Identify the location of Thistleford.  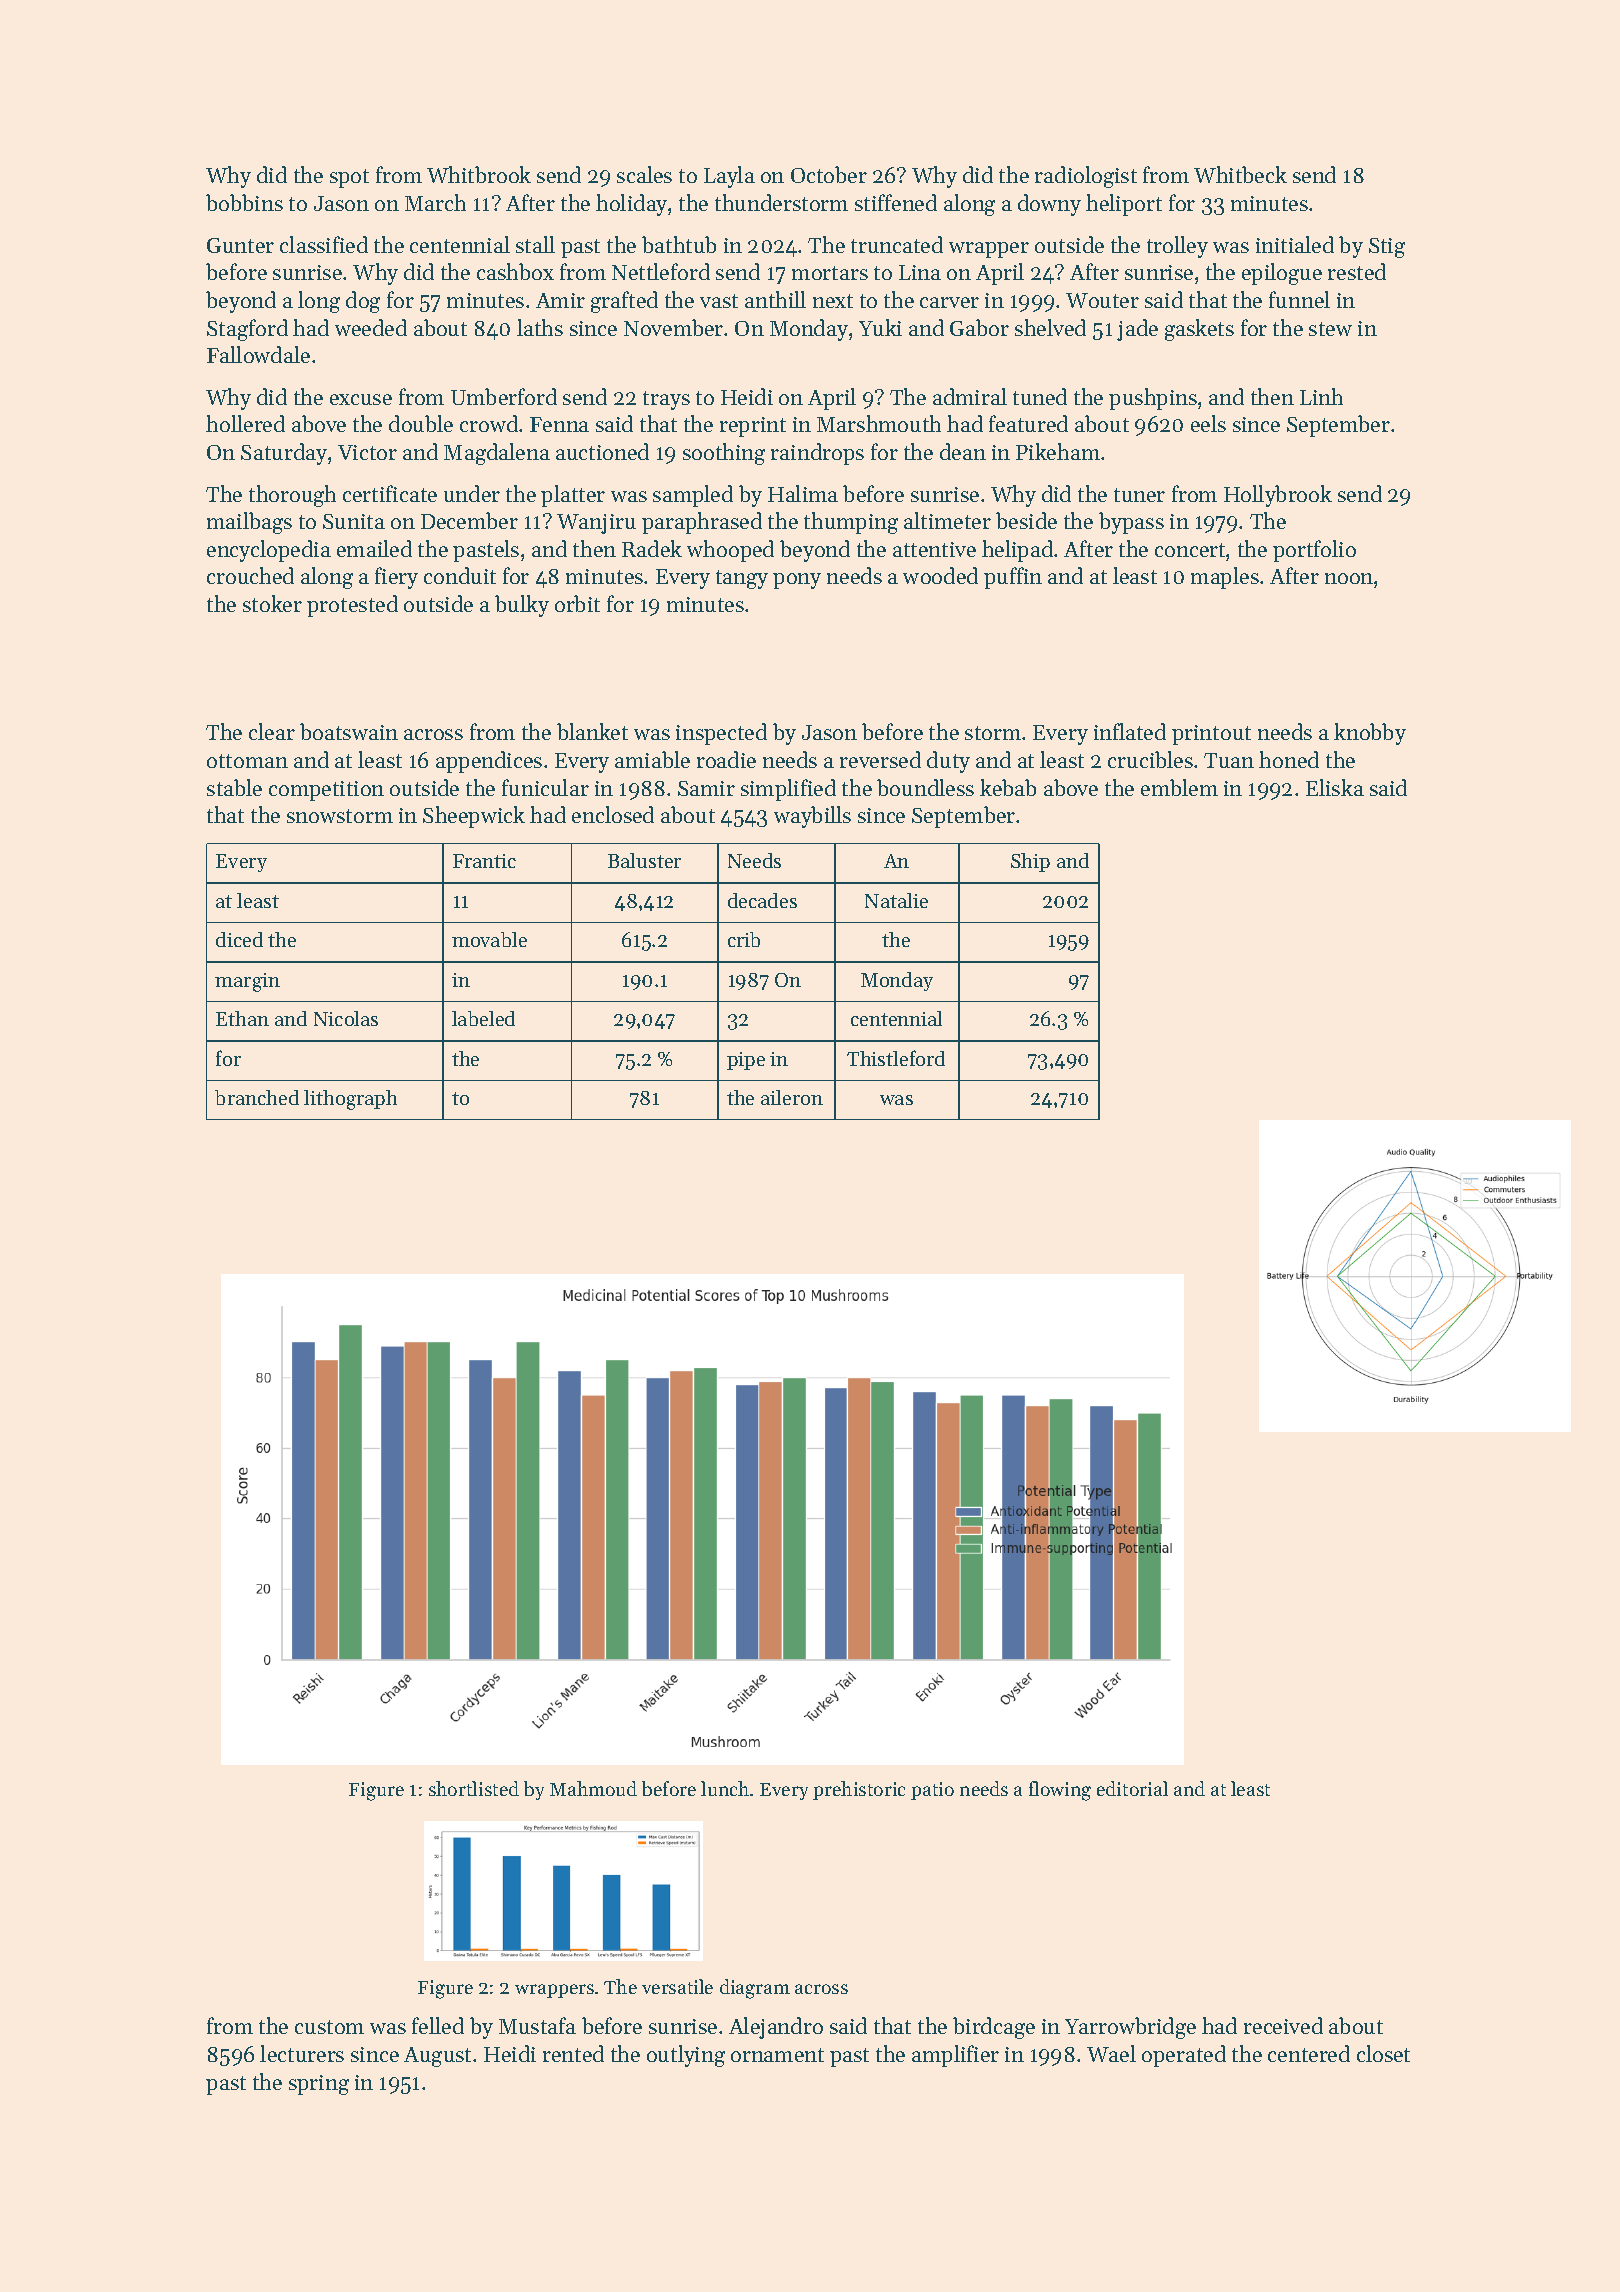
(896, 1058).
